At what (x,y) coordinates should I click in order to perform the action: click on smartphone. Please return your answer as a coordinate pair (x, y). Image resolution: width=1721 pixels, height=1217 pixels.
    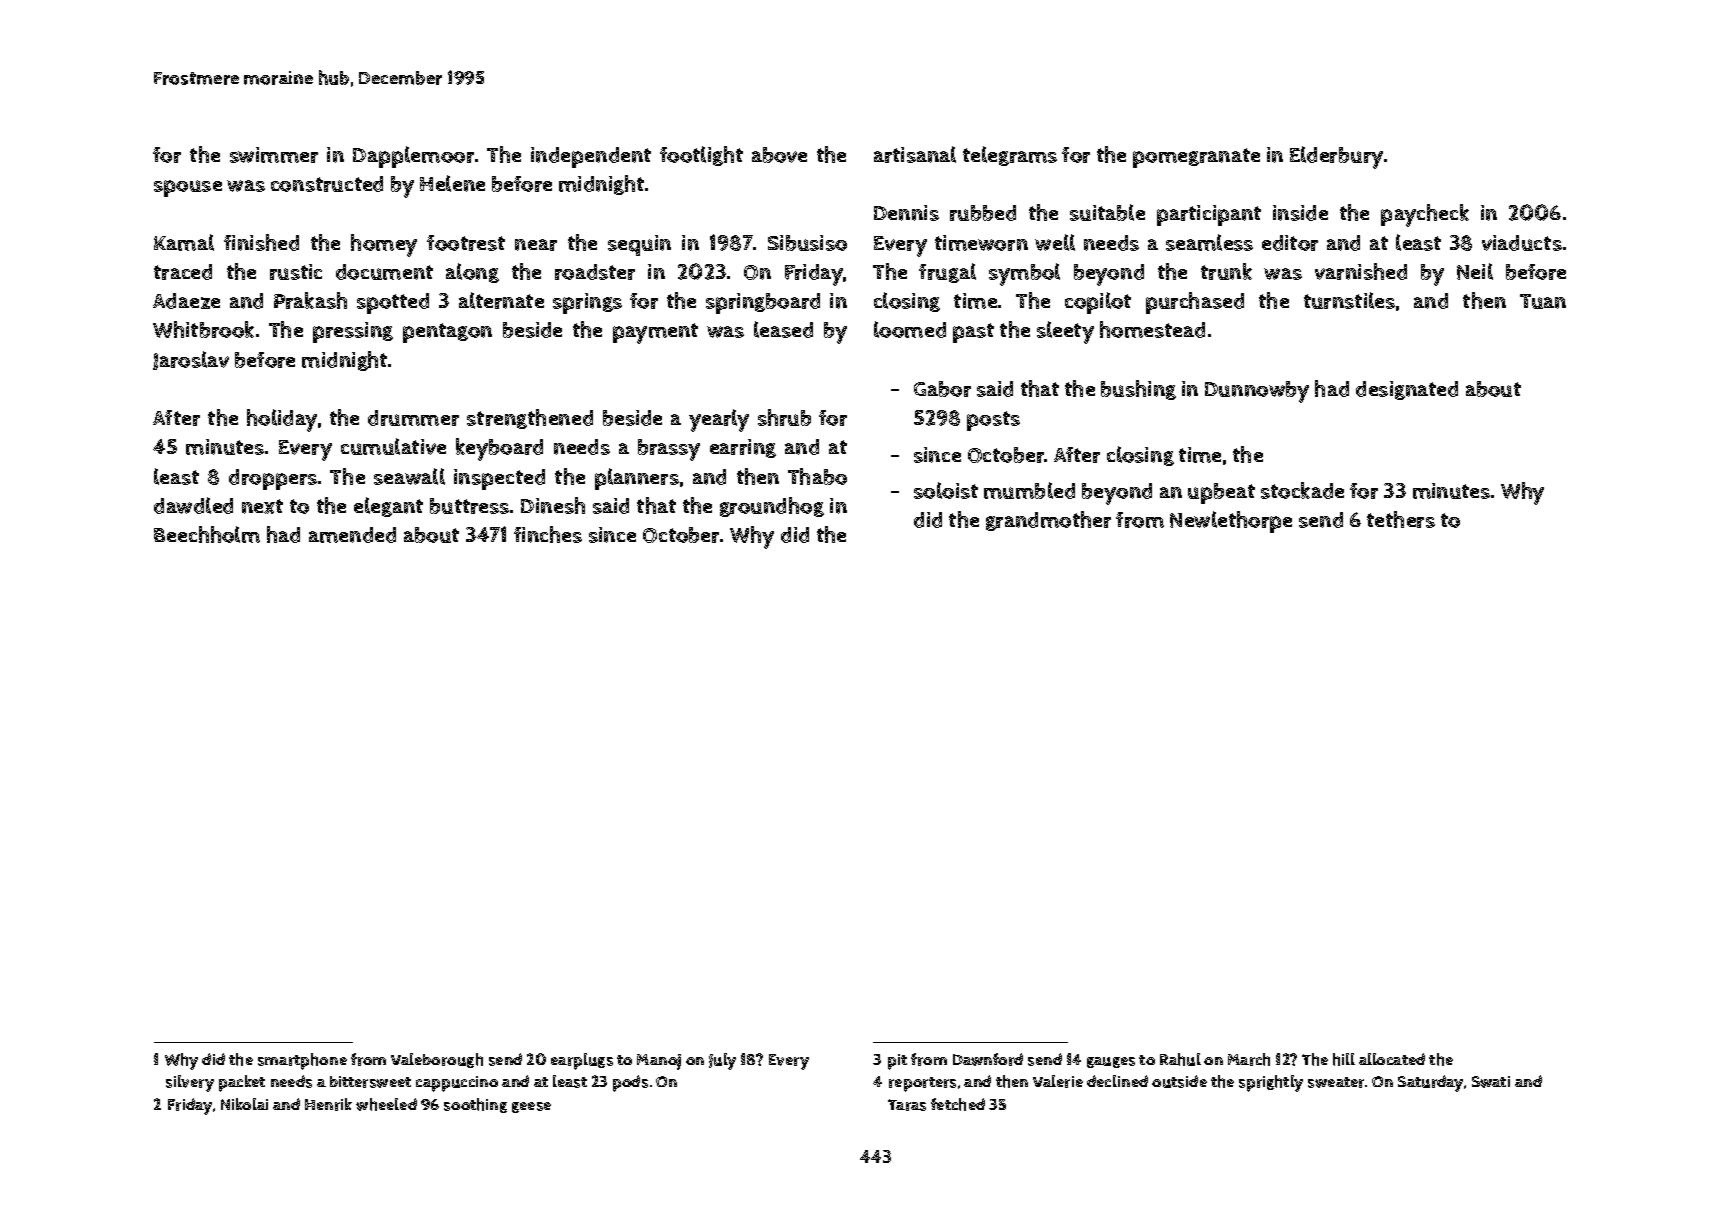
    Looking at the image, I should click on (302, 1061).
